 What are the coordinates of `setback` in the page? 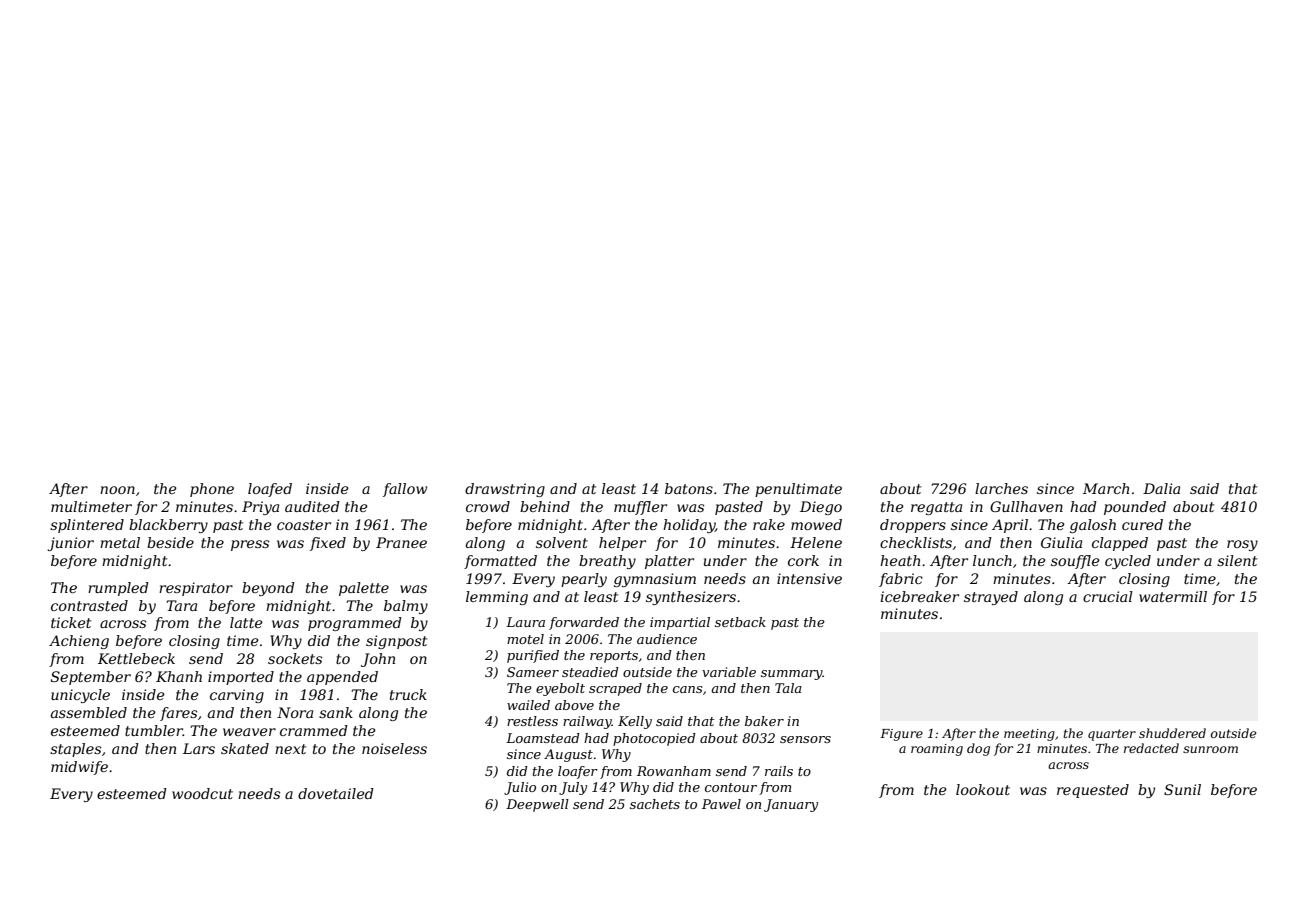 It's located at (740, 622).
